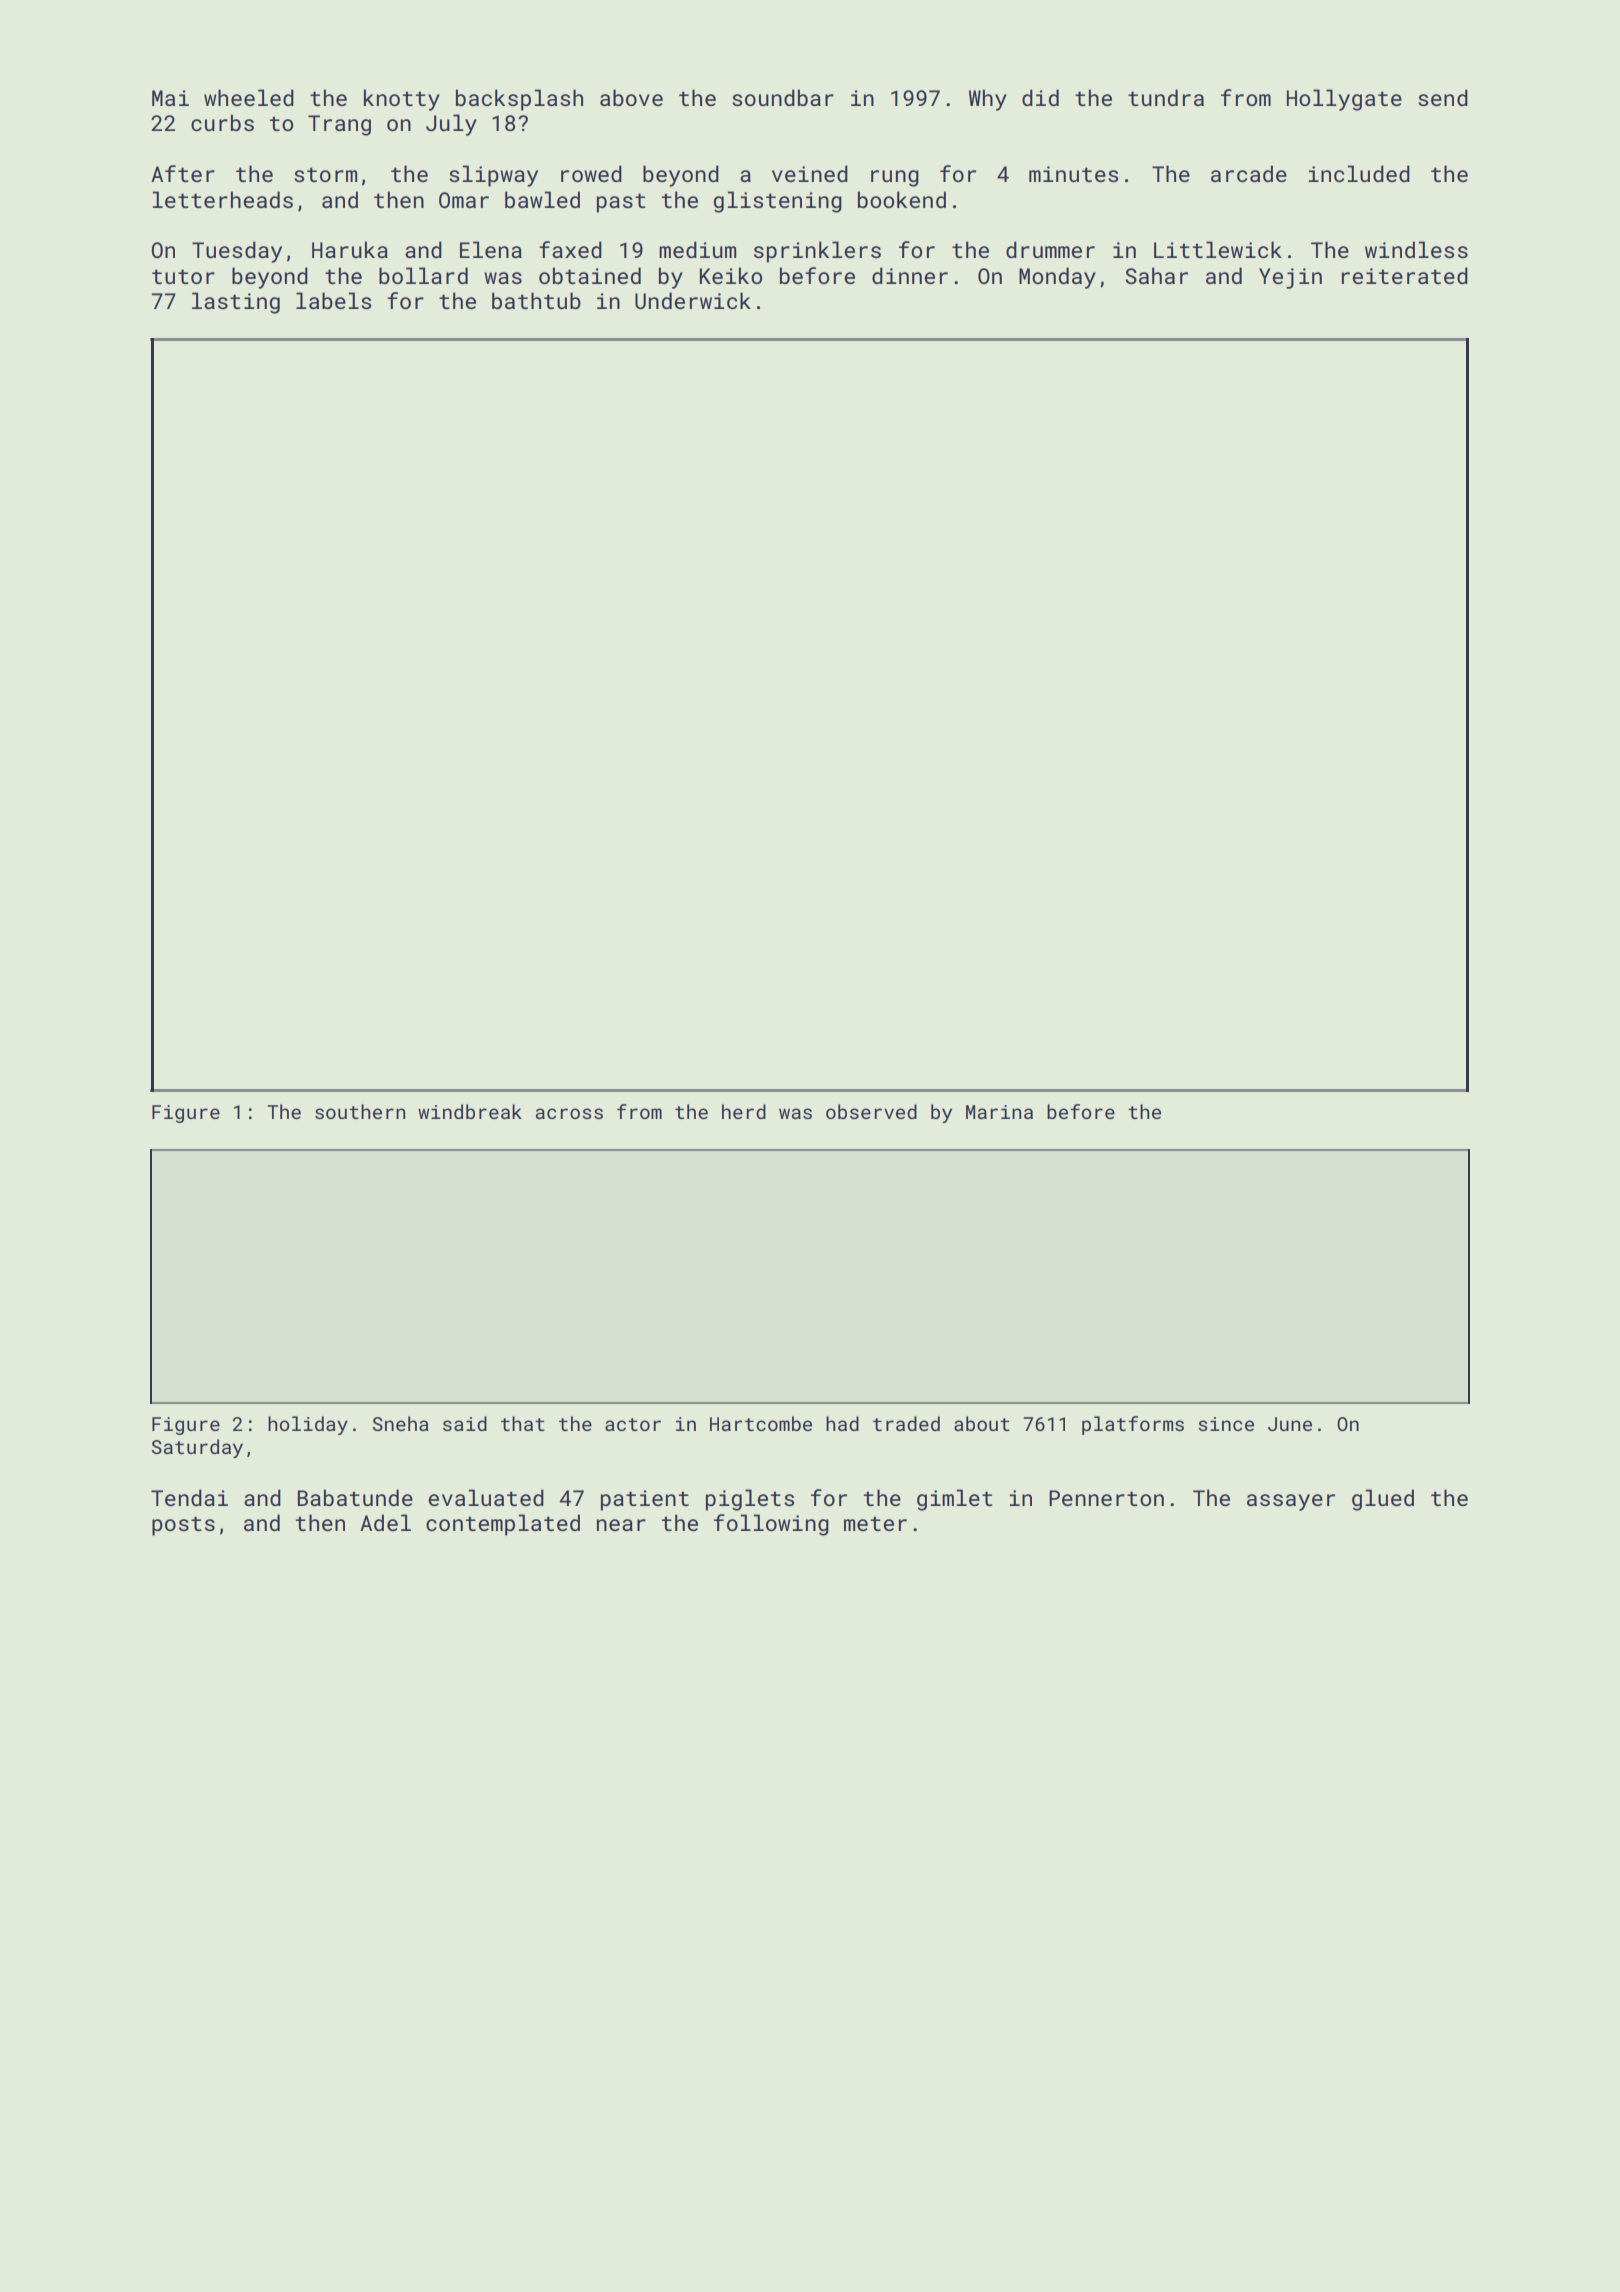  What do you see at coordinates (223, 199) in the screenshot?
I see `letterheads` at bounding box center [223, 199].
